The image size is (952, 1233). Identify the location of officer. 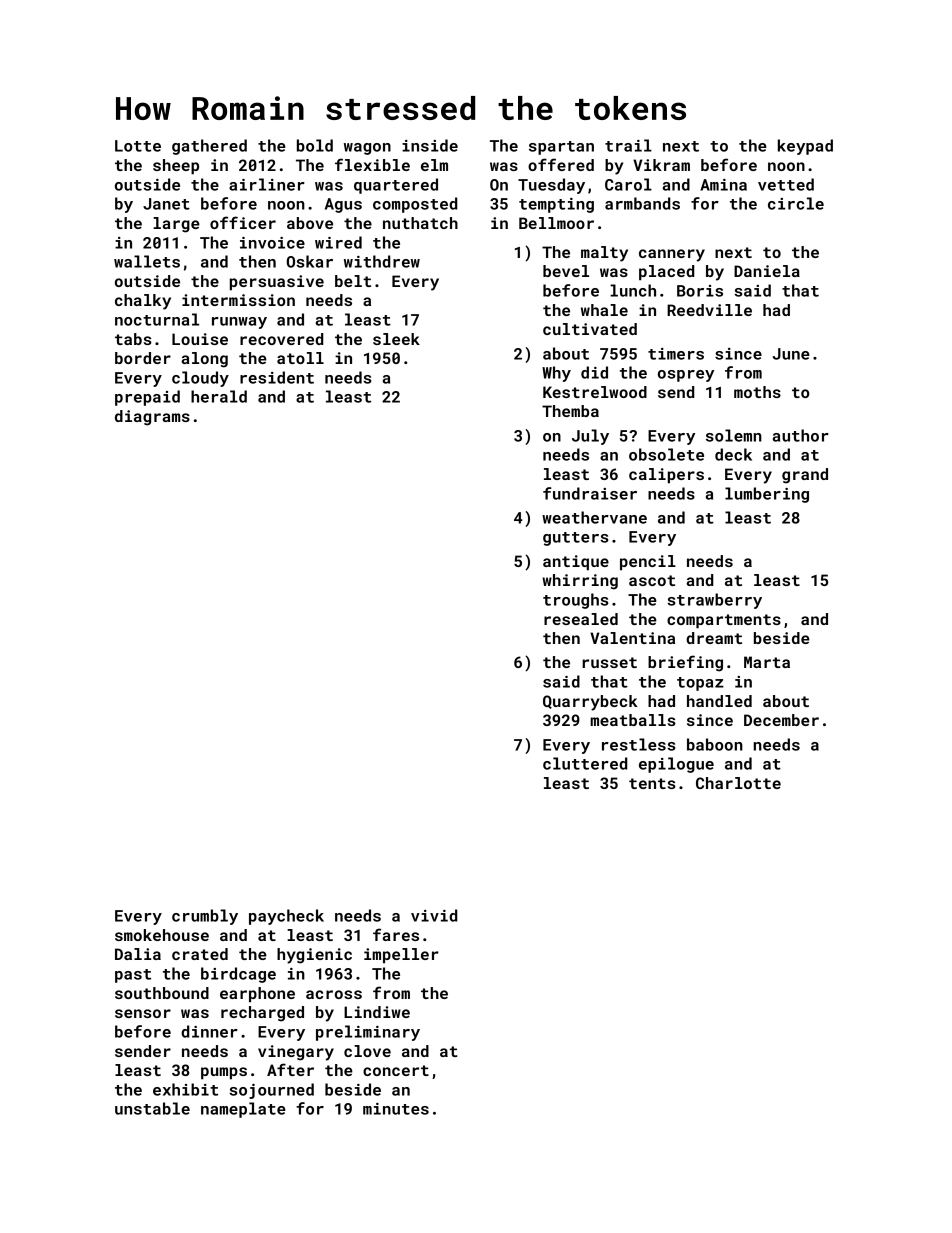
(243, 222).
